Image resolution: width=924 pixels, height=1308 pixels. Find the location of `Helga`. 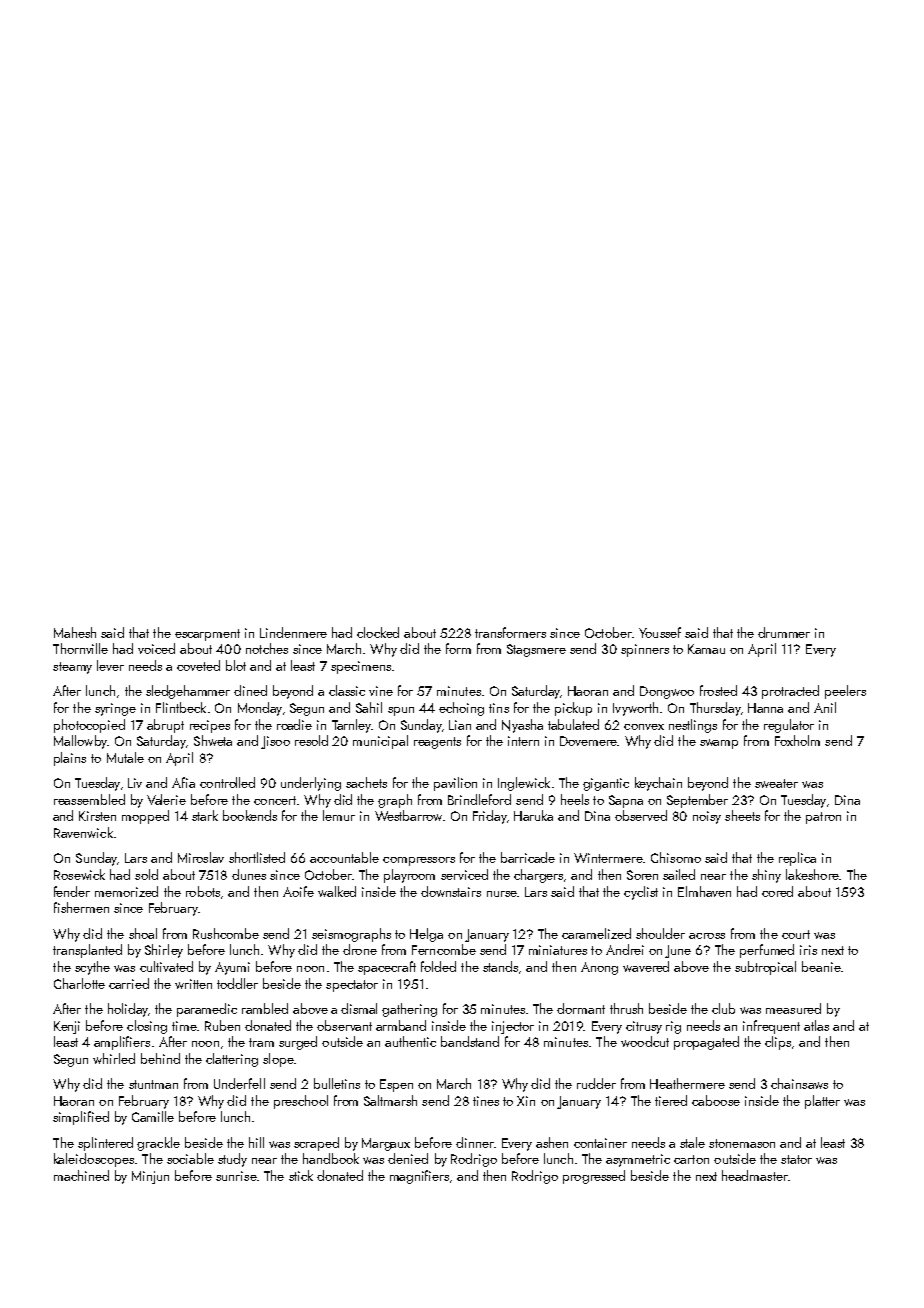

Helga is located at coordinates (426, 935).
